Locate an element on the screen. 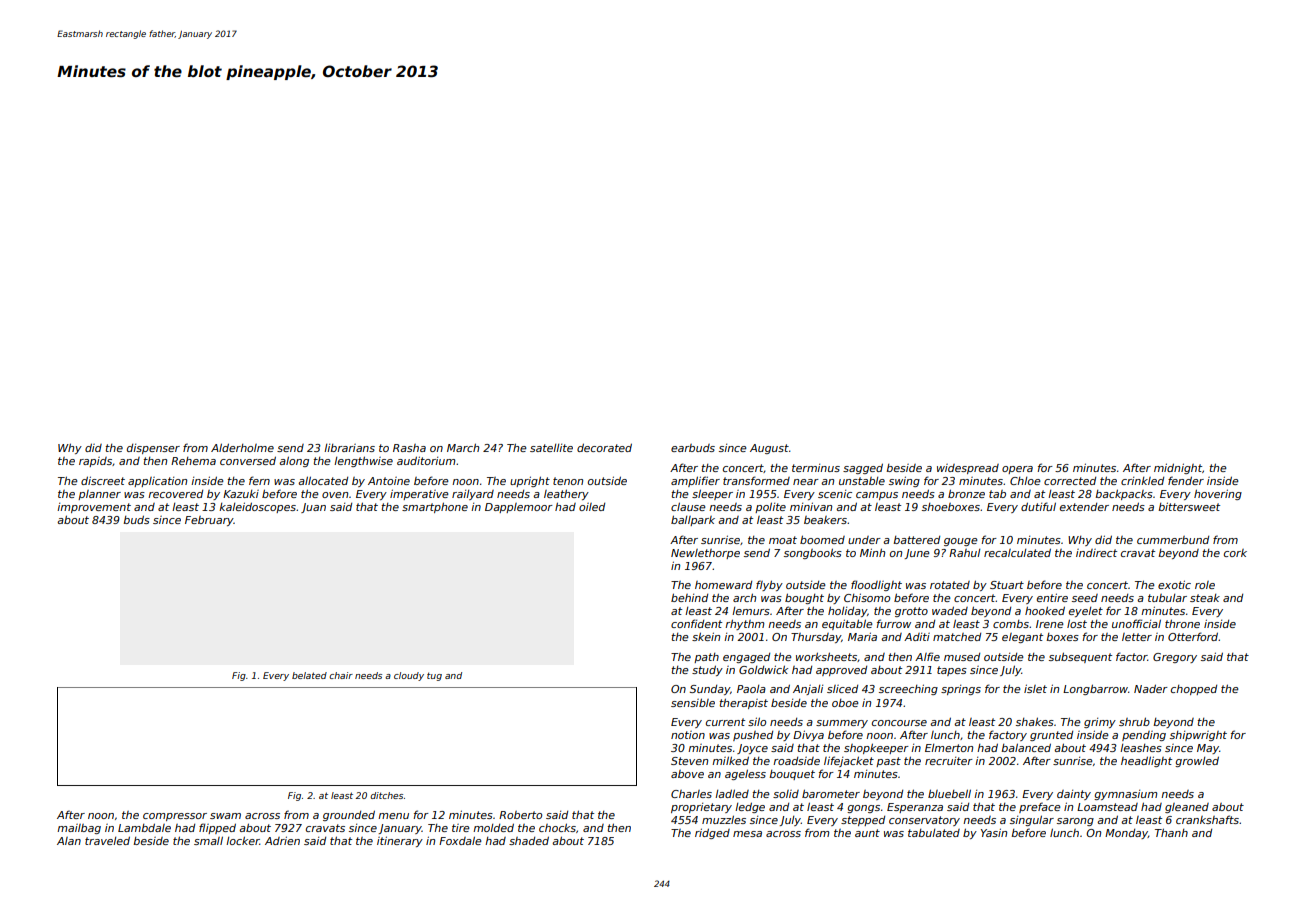 This screenshot has height=924, width=1308. elegant is located at coordinates (1022, 638).
